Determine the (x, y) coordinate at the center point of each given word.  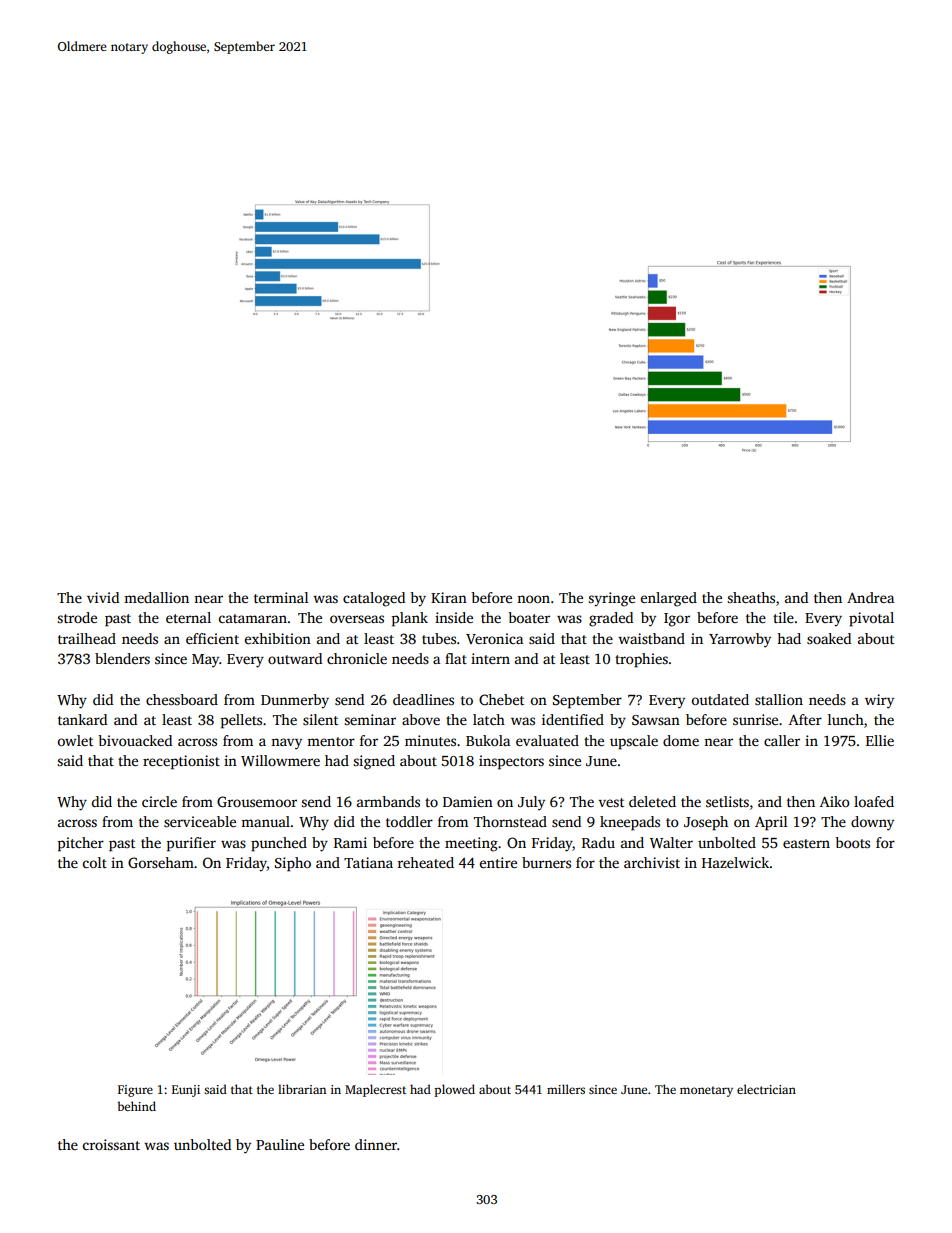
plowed (455, 1090)
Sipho (293, 864)
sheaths (751, 597)
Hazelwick (736, 862)
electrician (766, 1089)
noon (533, 599)
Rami (350, 842)
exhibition (278, 638)
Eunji (186, 1091)
